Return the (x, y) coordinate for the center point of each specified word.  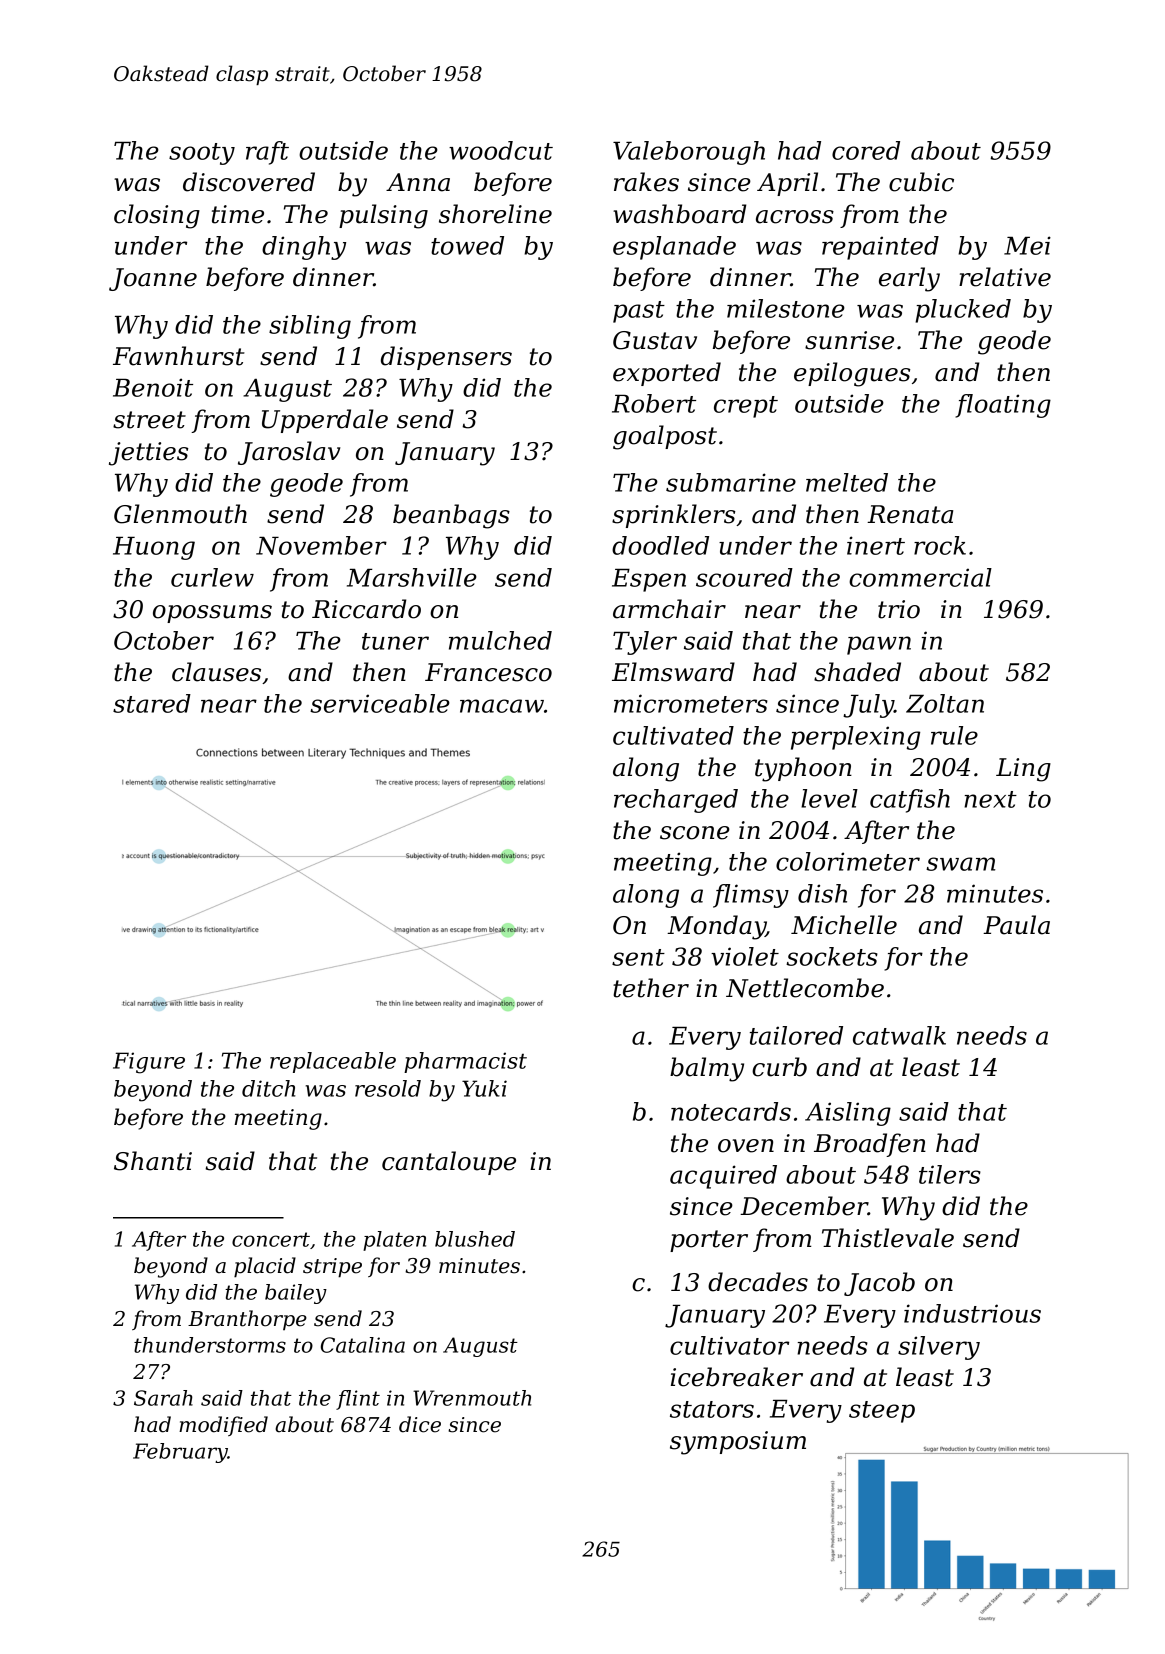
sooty (202, 154)
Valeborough (689, 153)
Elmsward (673, 672)
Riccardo (366, 609)
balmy (707, 1069)
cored (866, 150)
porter (709, 1241)
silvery (939, 1348)
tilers (950, 1174)
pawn (879, 645)
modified (223, 1426)
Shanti (153, 1161)
